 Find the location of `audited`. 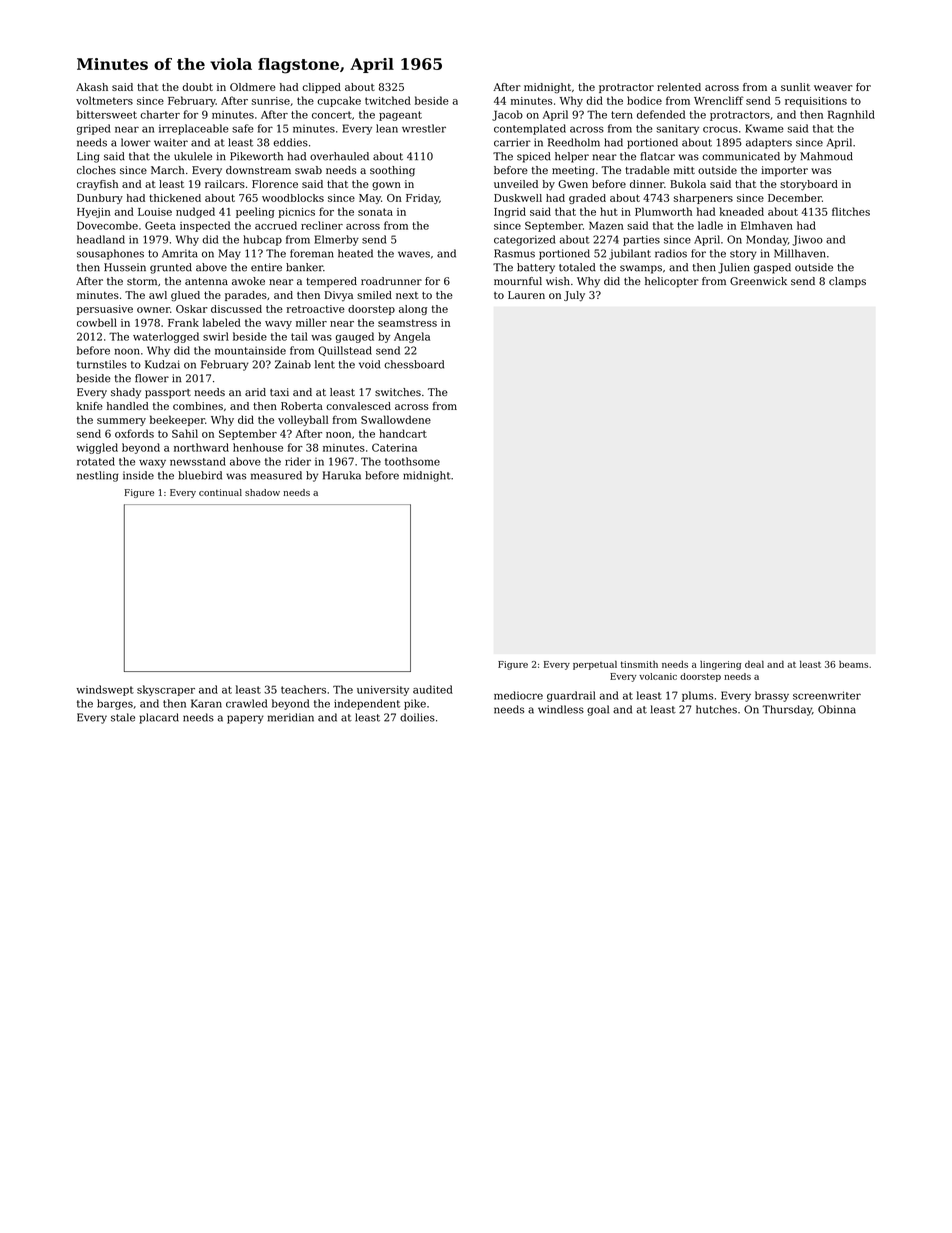

audited is located at coordinates (433, 689).
